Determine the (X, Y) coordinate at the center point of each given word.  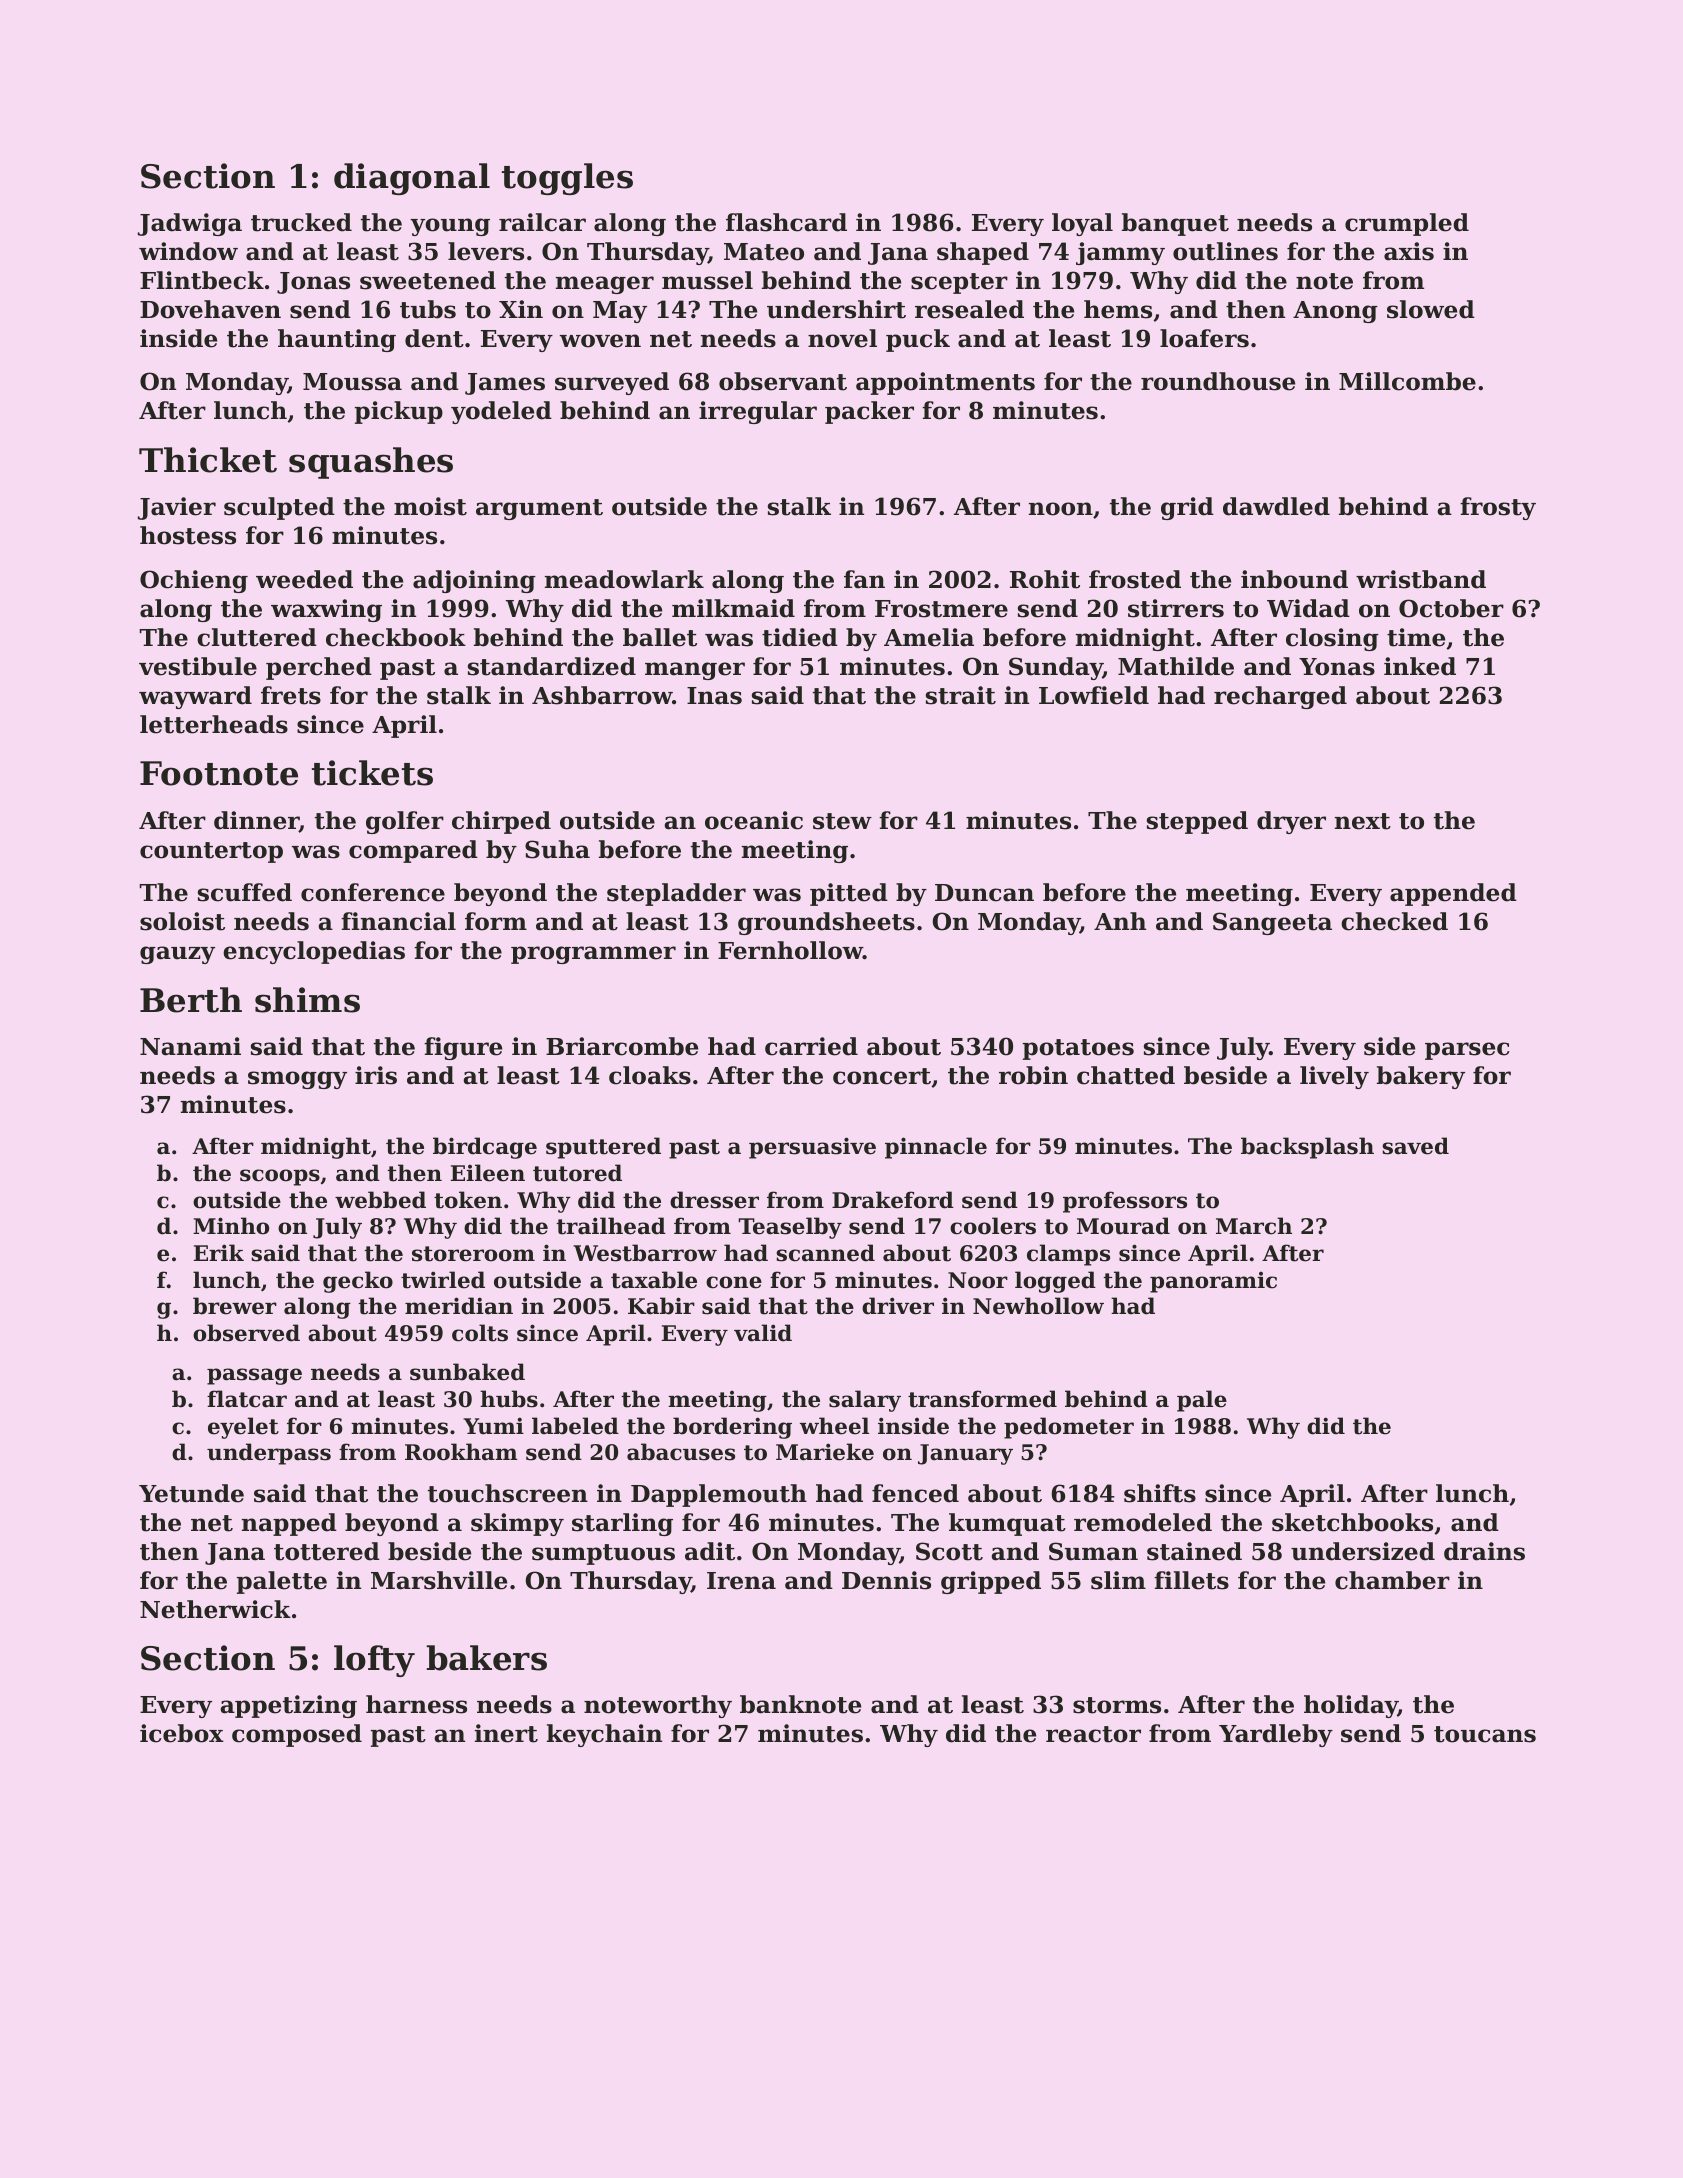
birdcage (485, 1148)
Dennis (886, 1580)
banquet (1175, 224)
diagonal (412, 179)
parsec (1467, 1051)
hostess (188, 535)
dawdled (1276, 506)
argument (539, 509)
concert (882, 1076)
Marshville (439, 1580)
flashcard (786, 222)
